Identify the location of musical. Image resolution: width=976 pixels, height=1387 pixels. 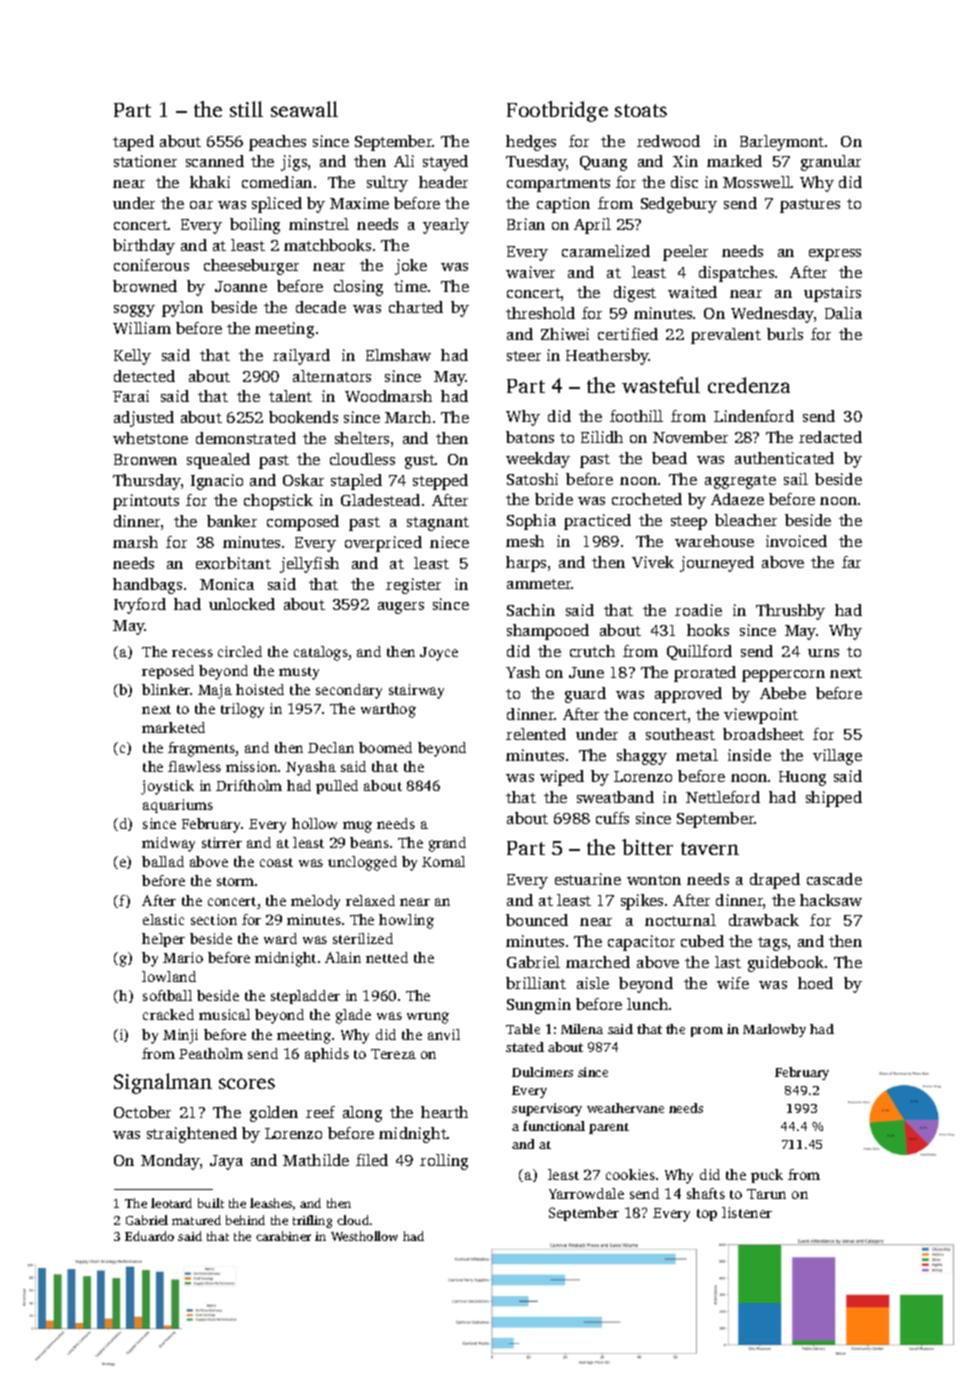
(224, 1014).
